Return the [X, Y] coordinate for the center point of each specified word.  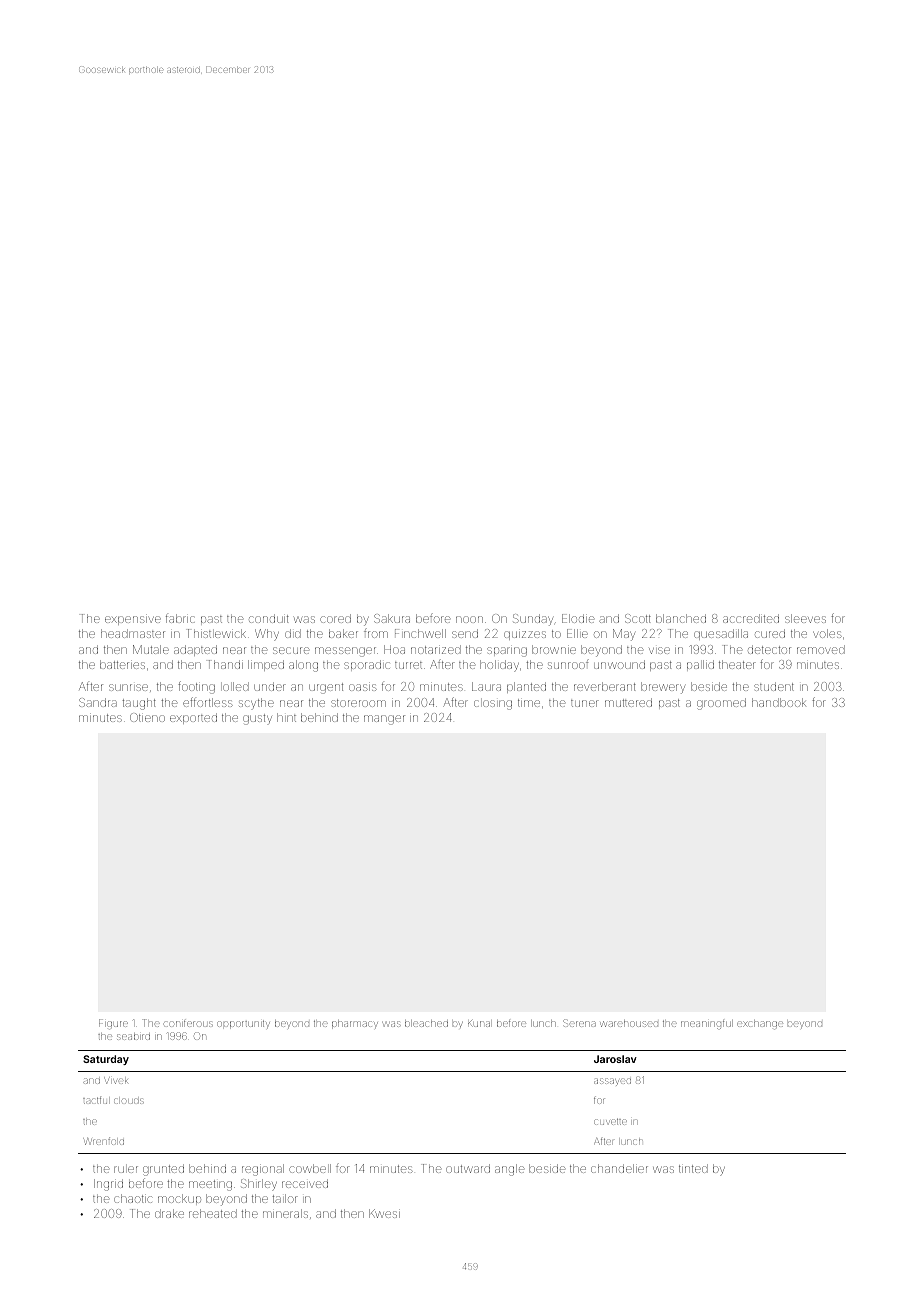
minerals [285, 1213]
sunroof [568, 664]
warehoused [629, 1023]
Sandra [98, 702]
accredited [751, 618]
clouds [129, 1101]
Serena [579, 1023]
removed [821, 649]
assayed [612, 1082]
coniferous [188, 1024]
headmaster [133, 633]
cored [335, 618]
